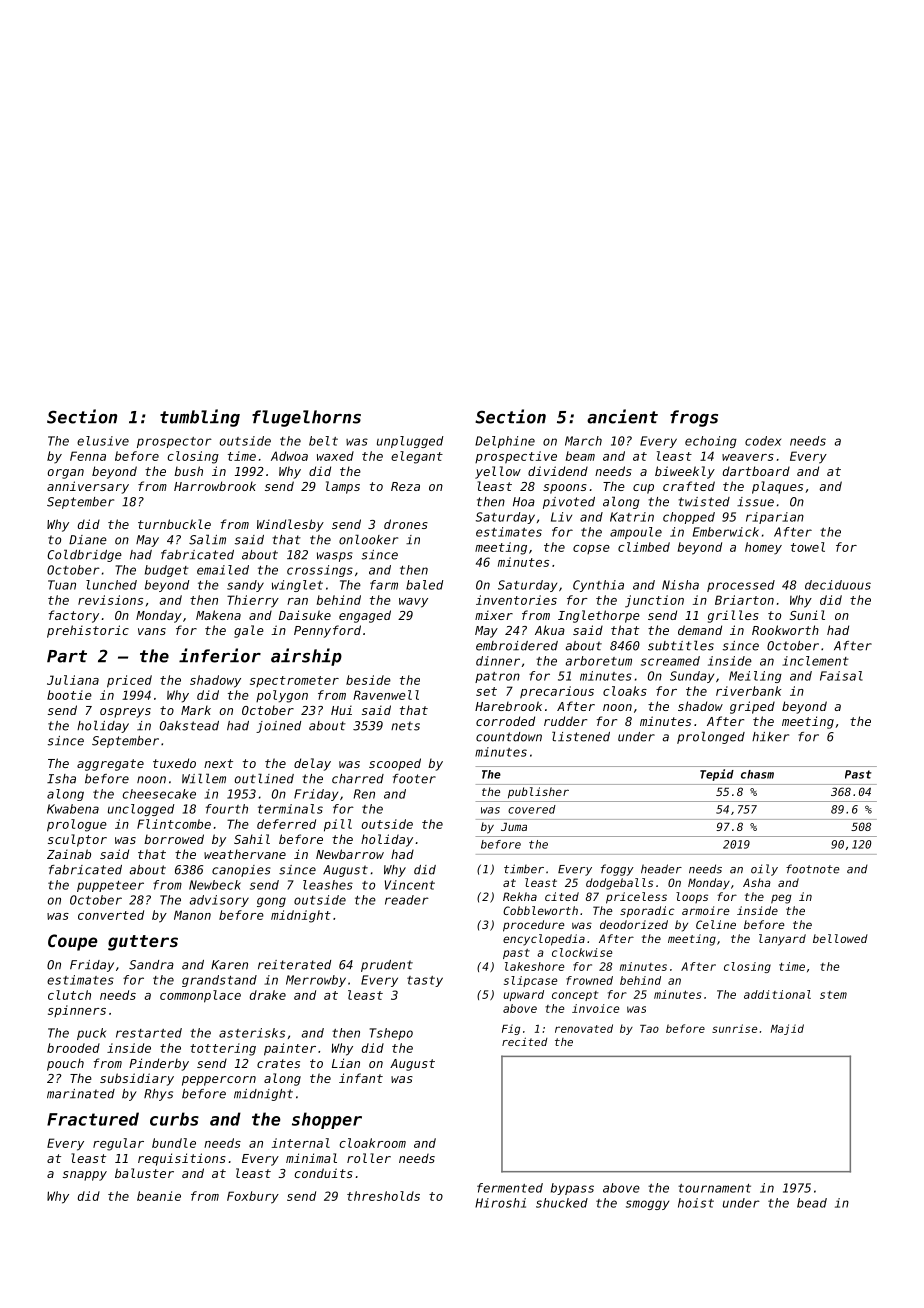 This image has height=1308, width=924. What do you see at coordinates (387, 966) in the image?
I see `prudent` at bounding box center [387, 966].
